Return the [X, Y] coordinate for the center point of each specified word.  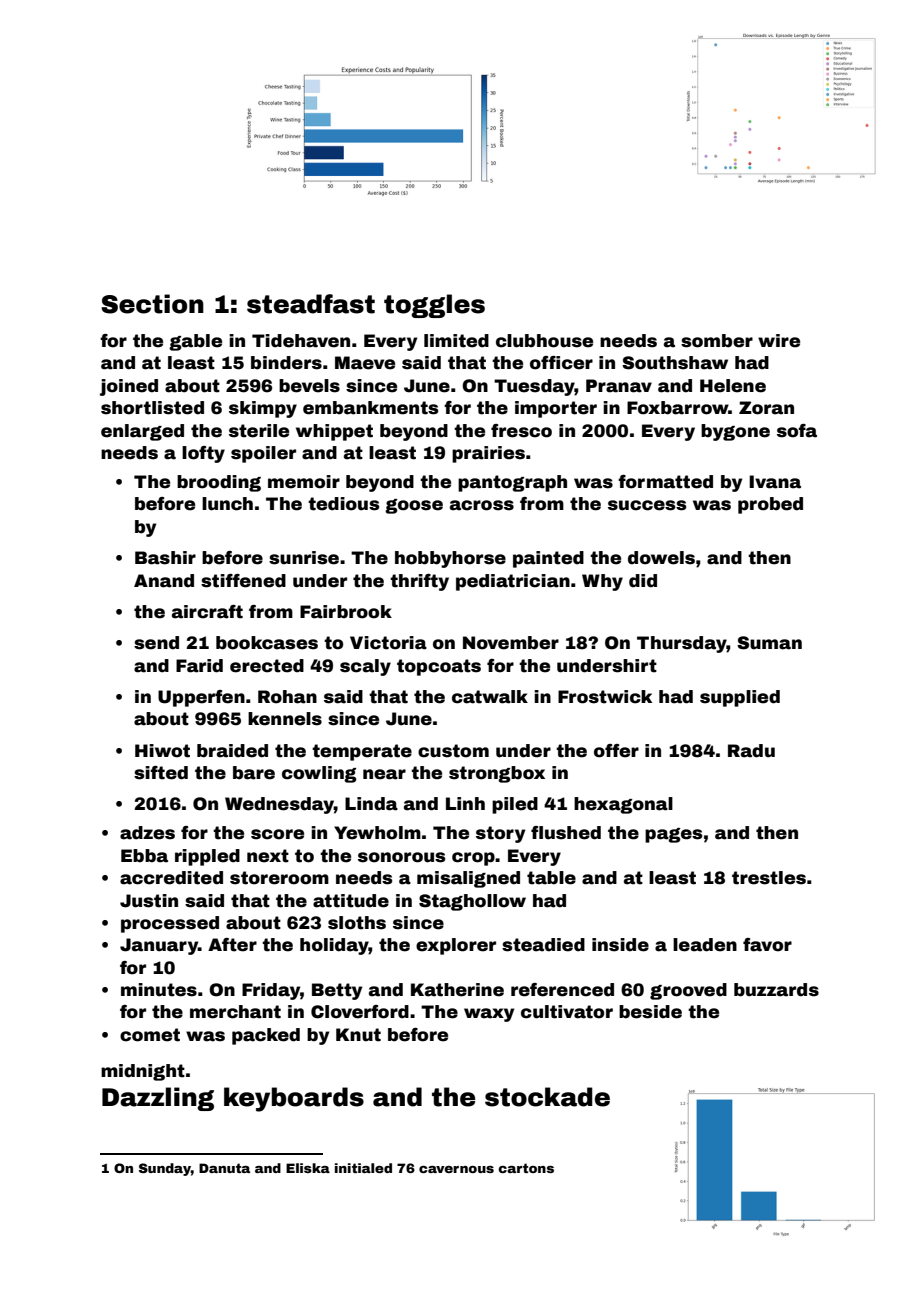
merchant [235, 1012]
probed [770, 505]
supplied [740, 698]
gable [195, 342]
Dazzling [158, 1099]
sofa [797, 431]
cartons [526, 1168]
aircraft [207, 612]
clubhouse [544, 341]
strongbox [497, 774]
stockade [547, 1097]
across [482, 505]
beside [650, 1012]
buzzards [776, 990]
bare [254, 773]
